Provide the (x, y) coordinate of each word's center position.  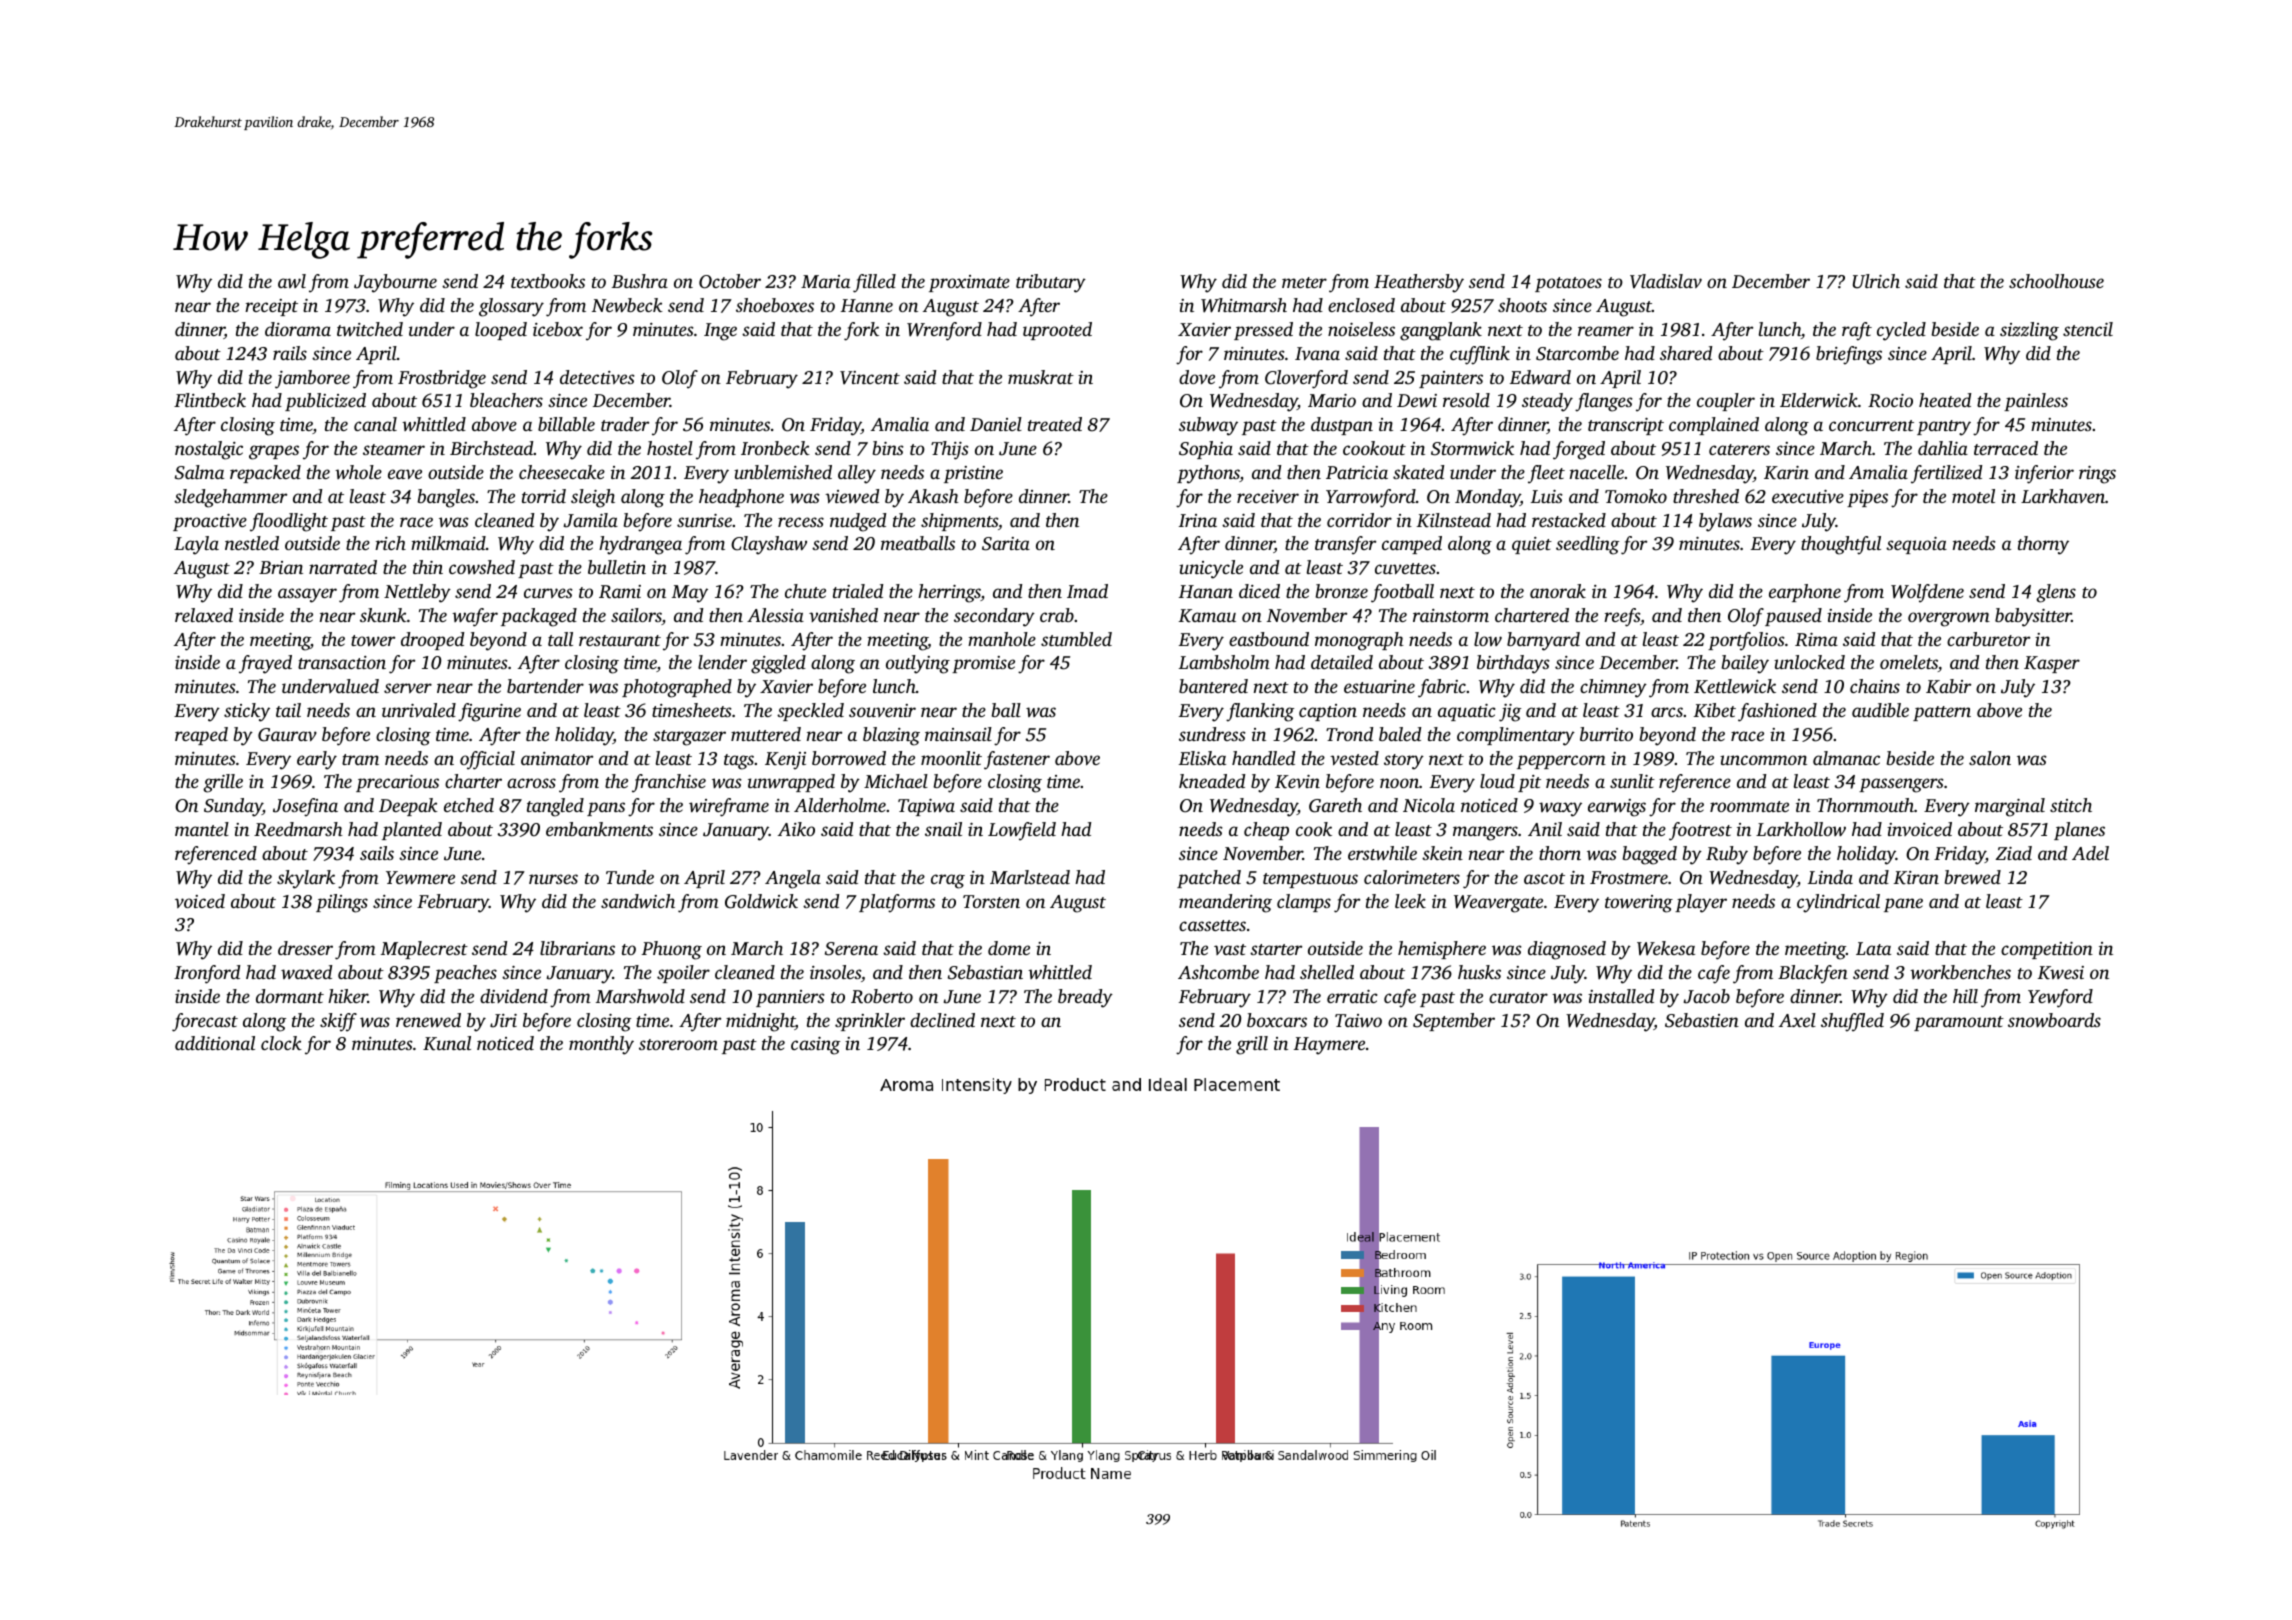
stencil (2088, 329)
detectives (597, 377)
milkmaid (448, 543)
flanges (1604, 402)
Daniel (996, 424)
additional (215, 1043)
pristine (973, 474)
